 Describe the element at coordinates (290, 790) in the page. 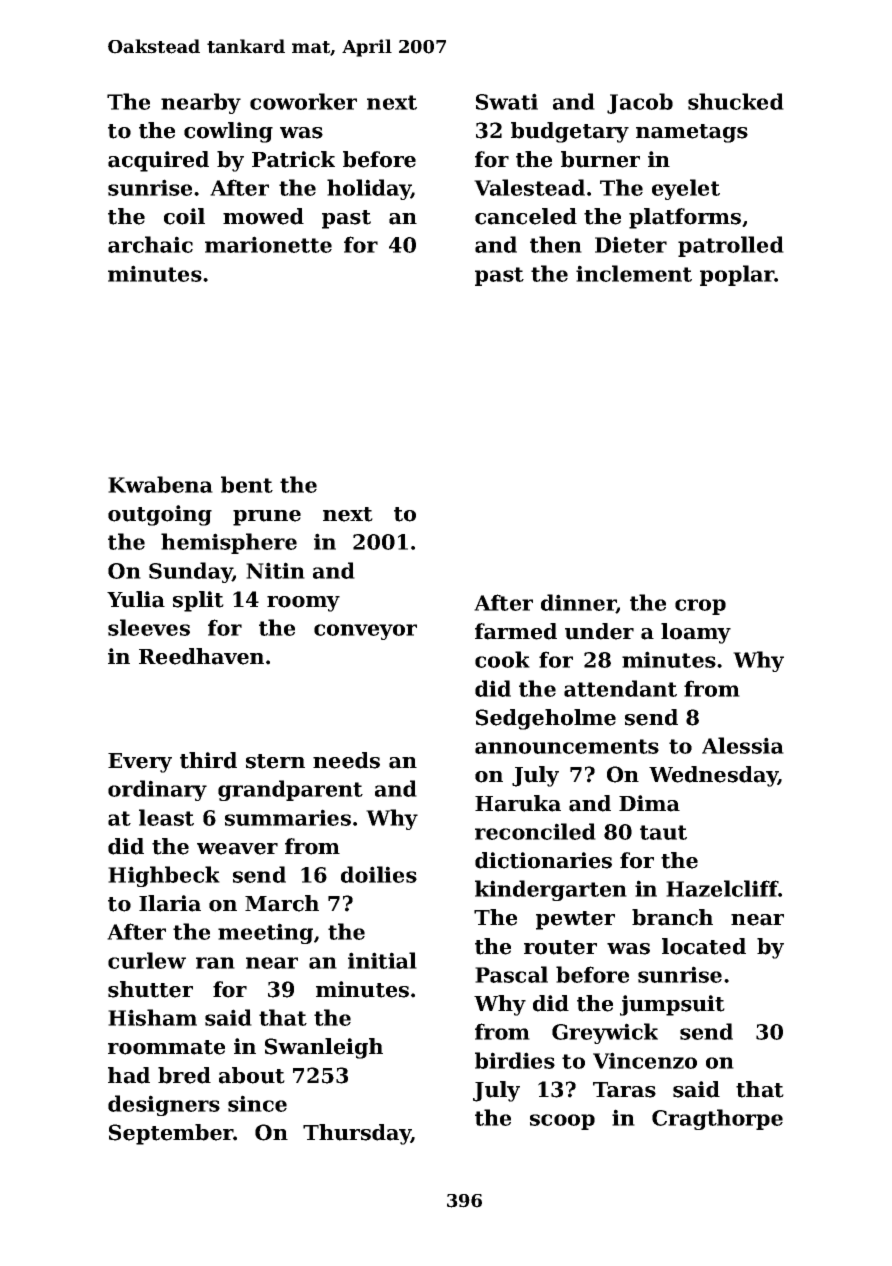

I see `grandparent` at that location.
